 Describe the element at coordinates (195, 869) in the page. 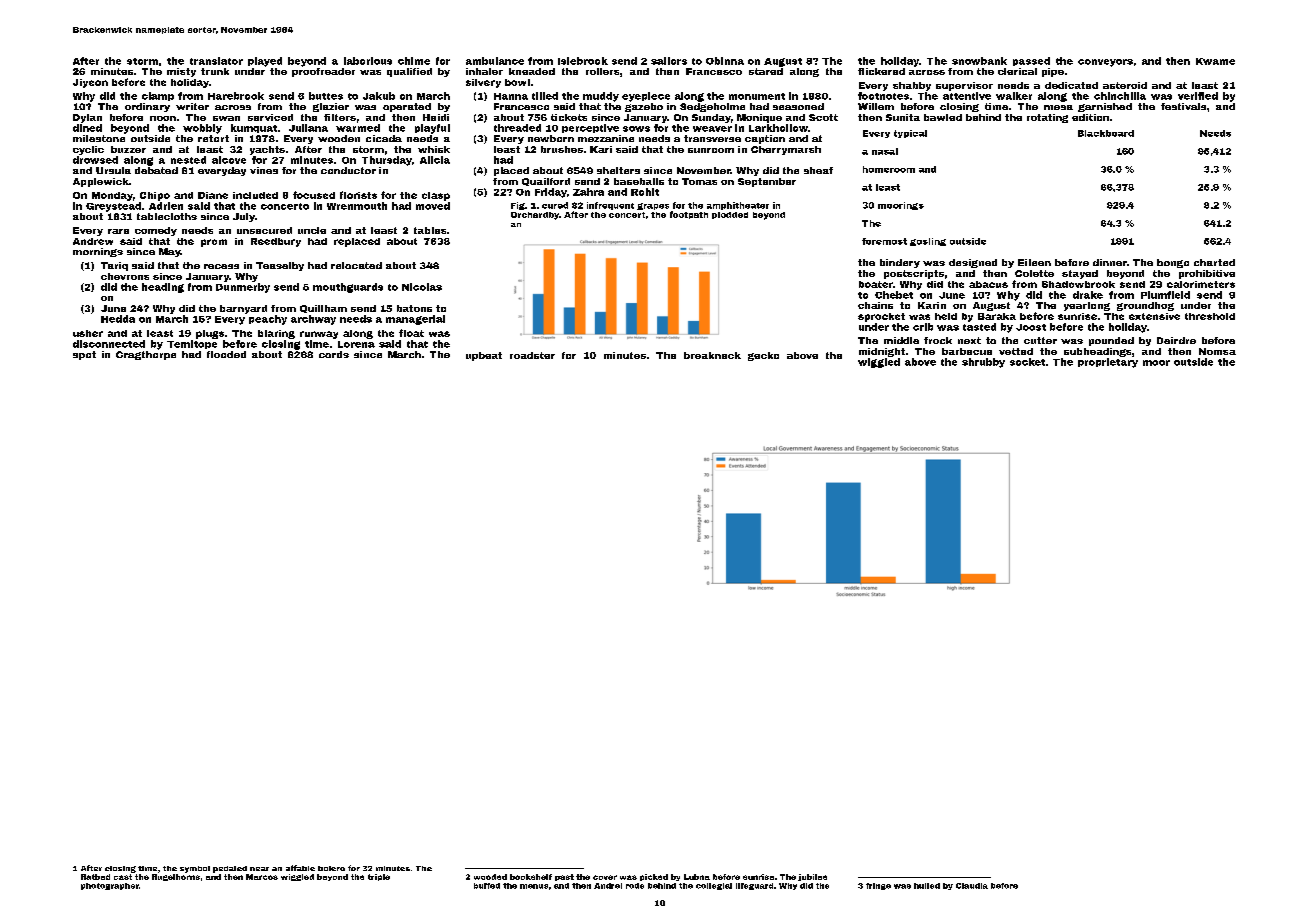

I see `symbol` at that location.
